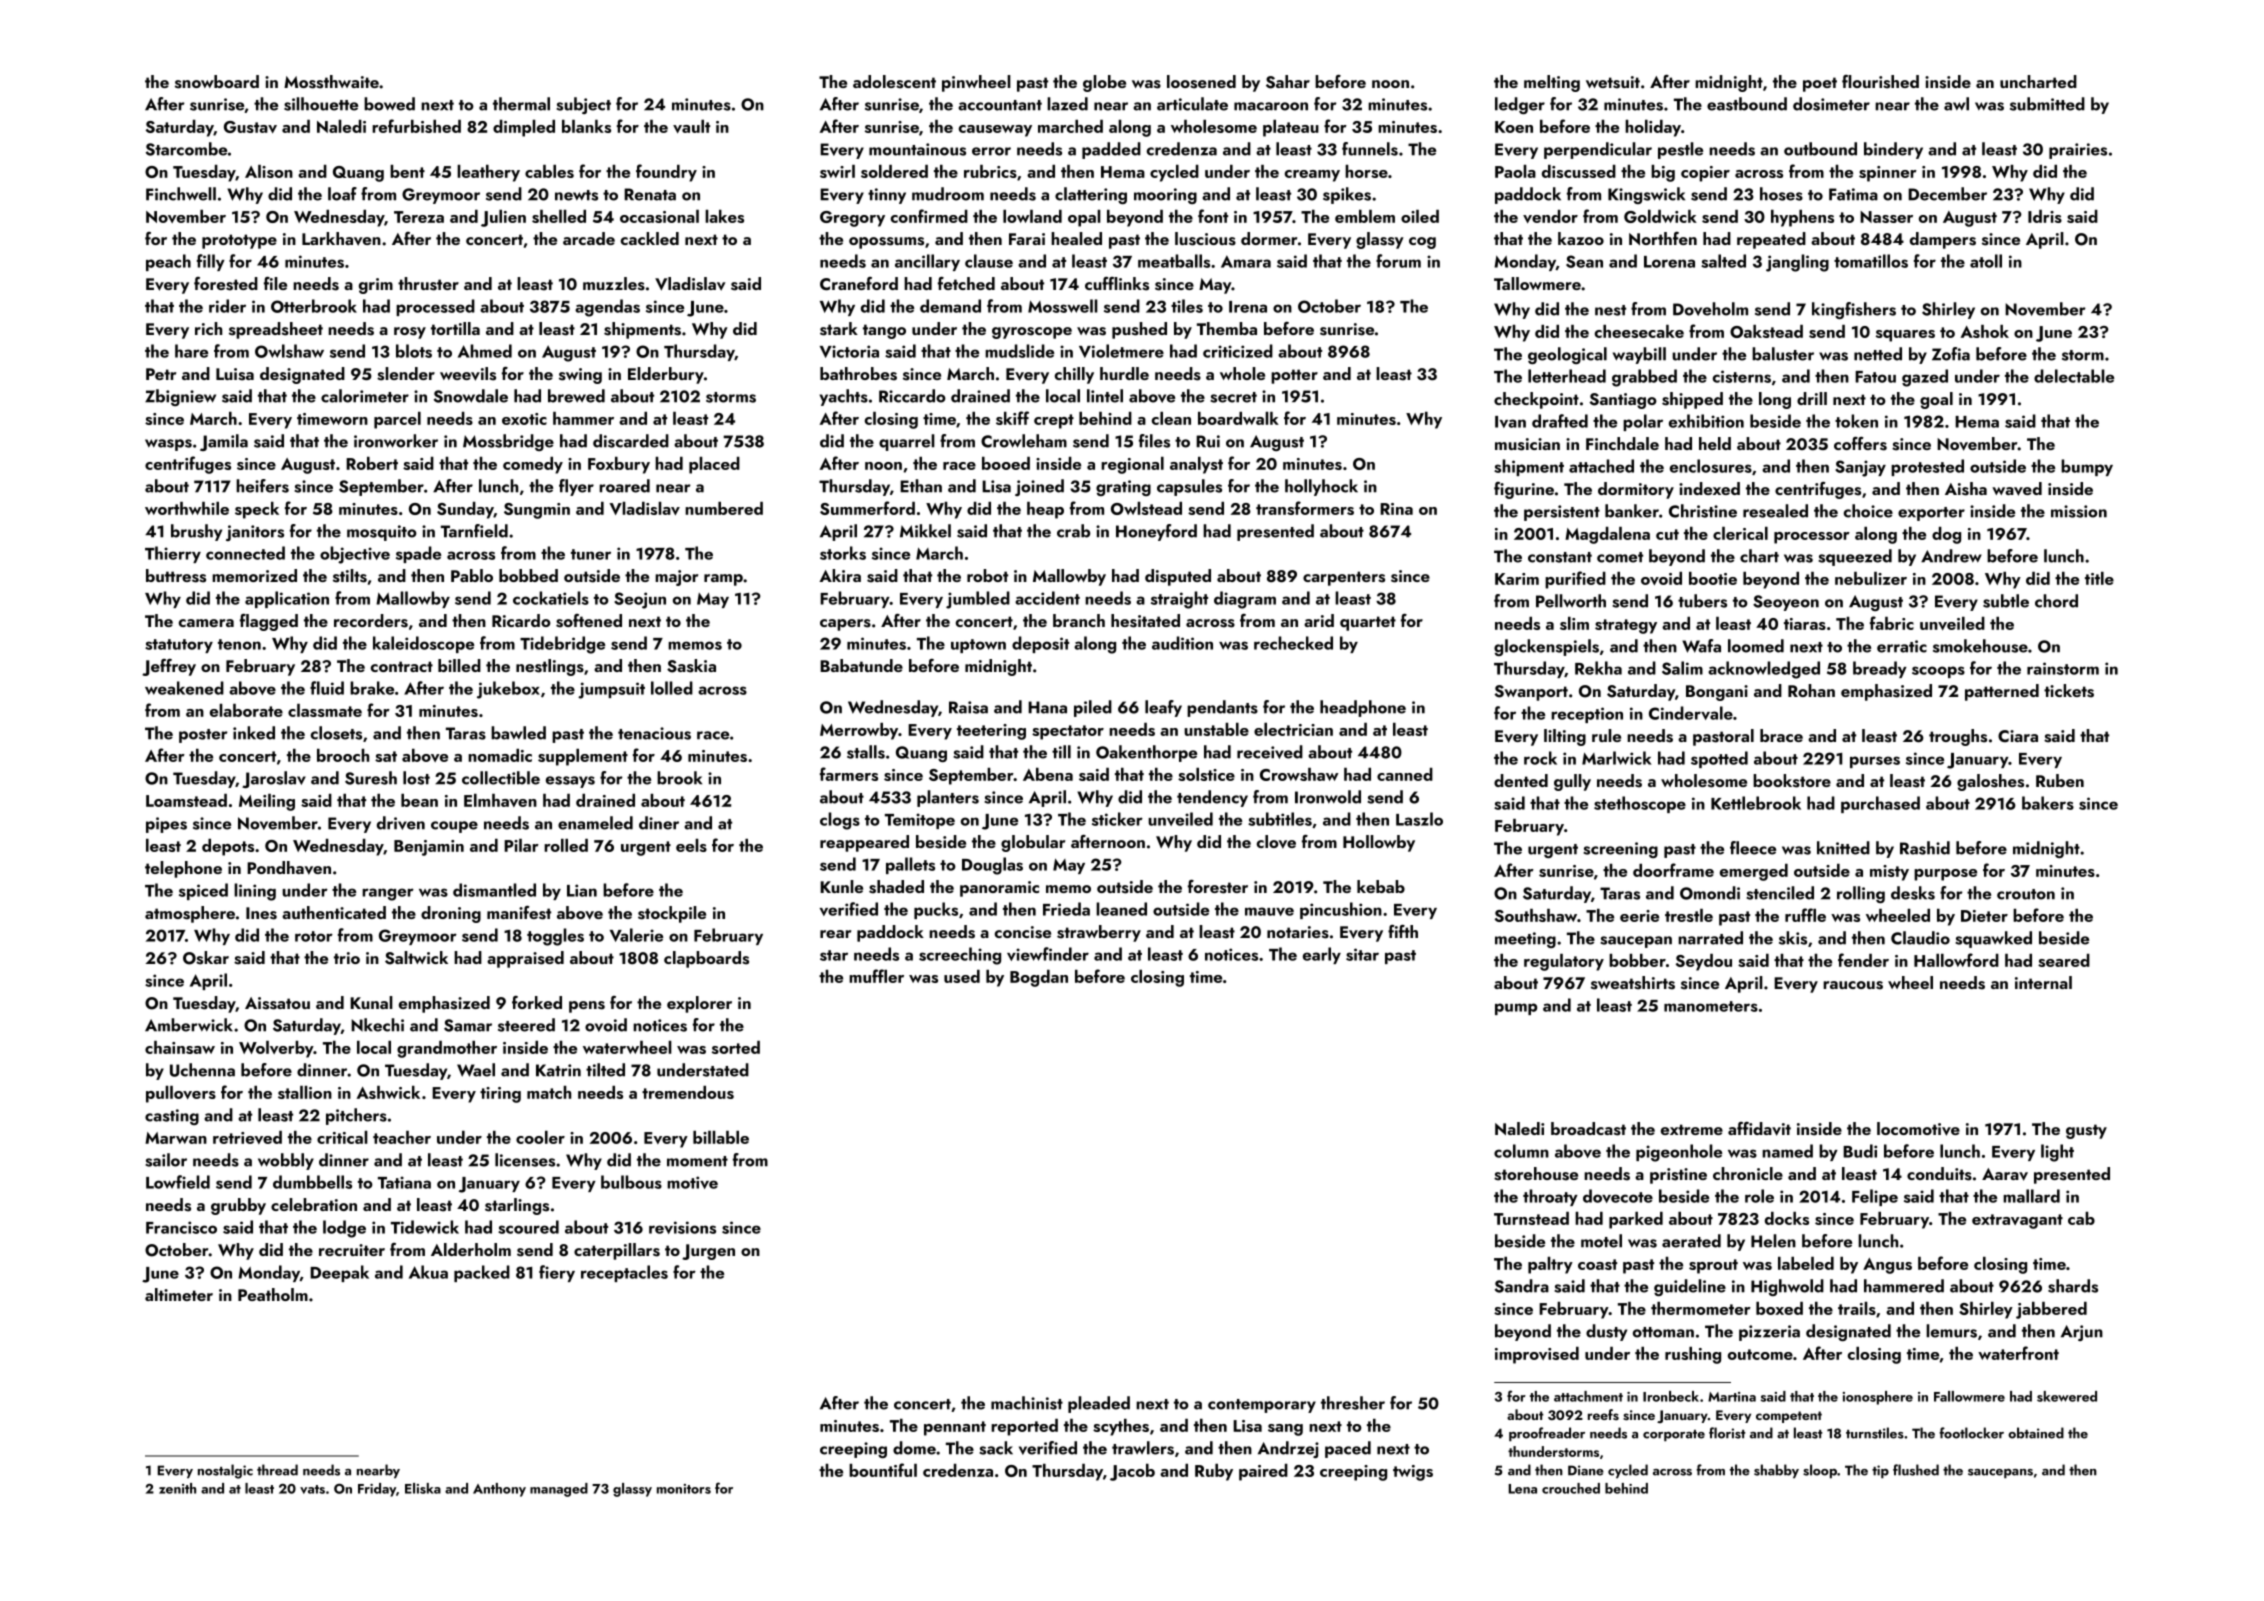 Image resolution: width=2264 pixels, height=1601 pixels. I want to click on Pondhaven, so click(289, 868).
